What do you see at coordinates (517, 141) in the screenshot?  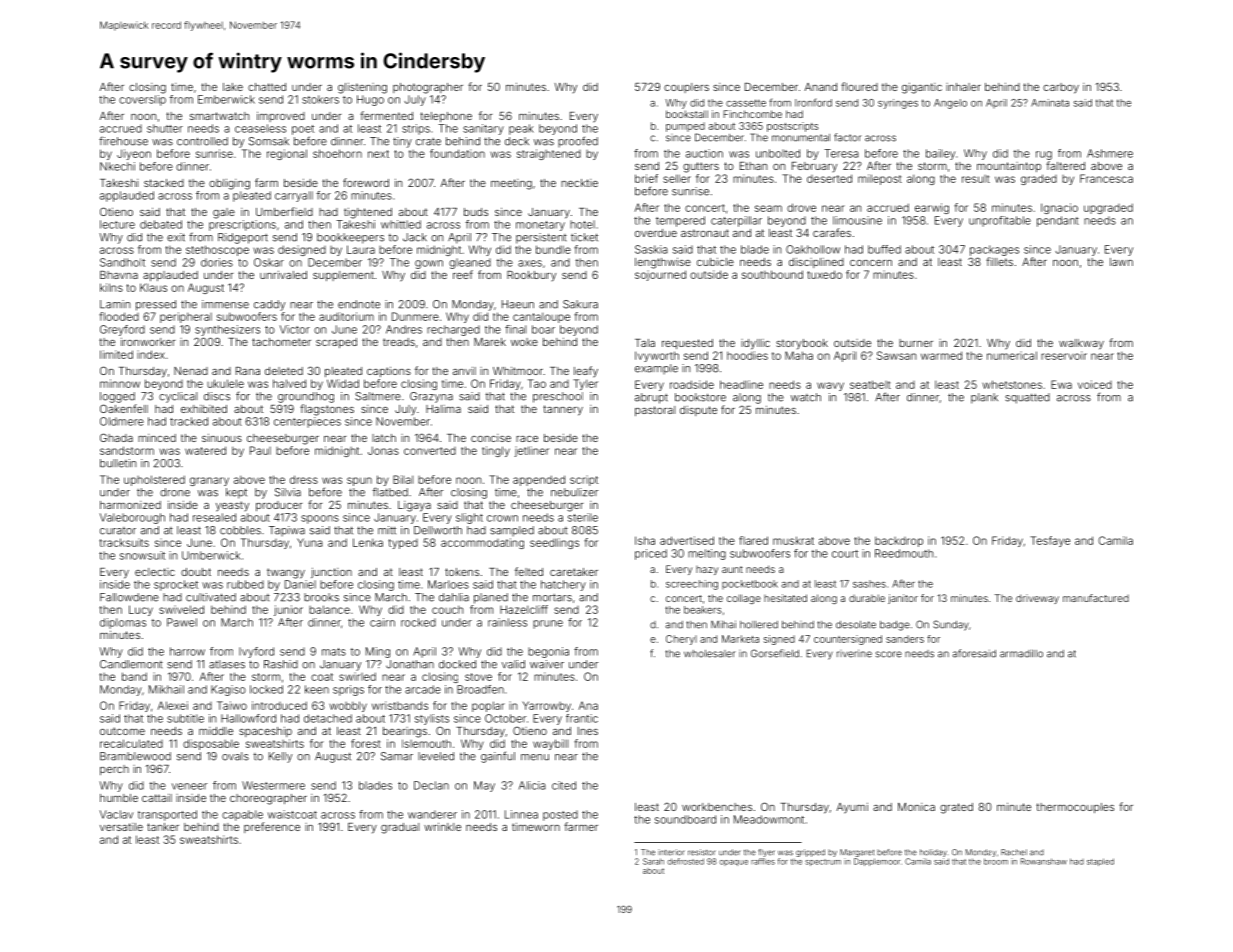 I see `deck` at bounding box center [517, 141].
